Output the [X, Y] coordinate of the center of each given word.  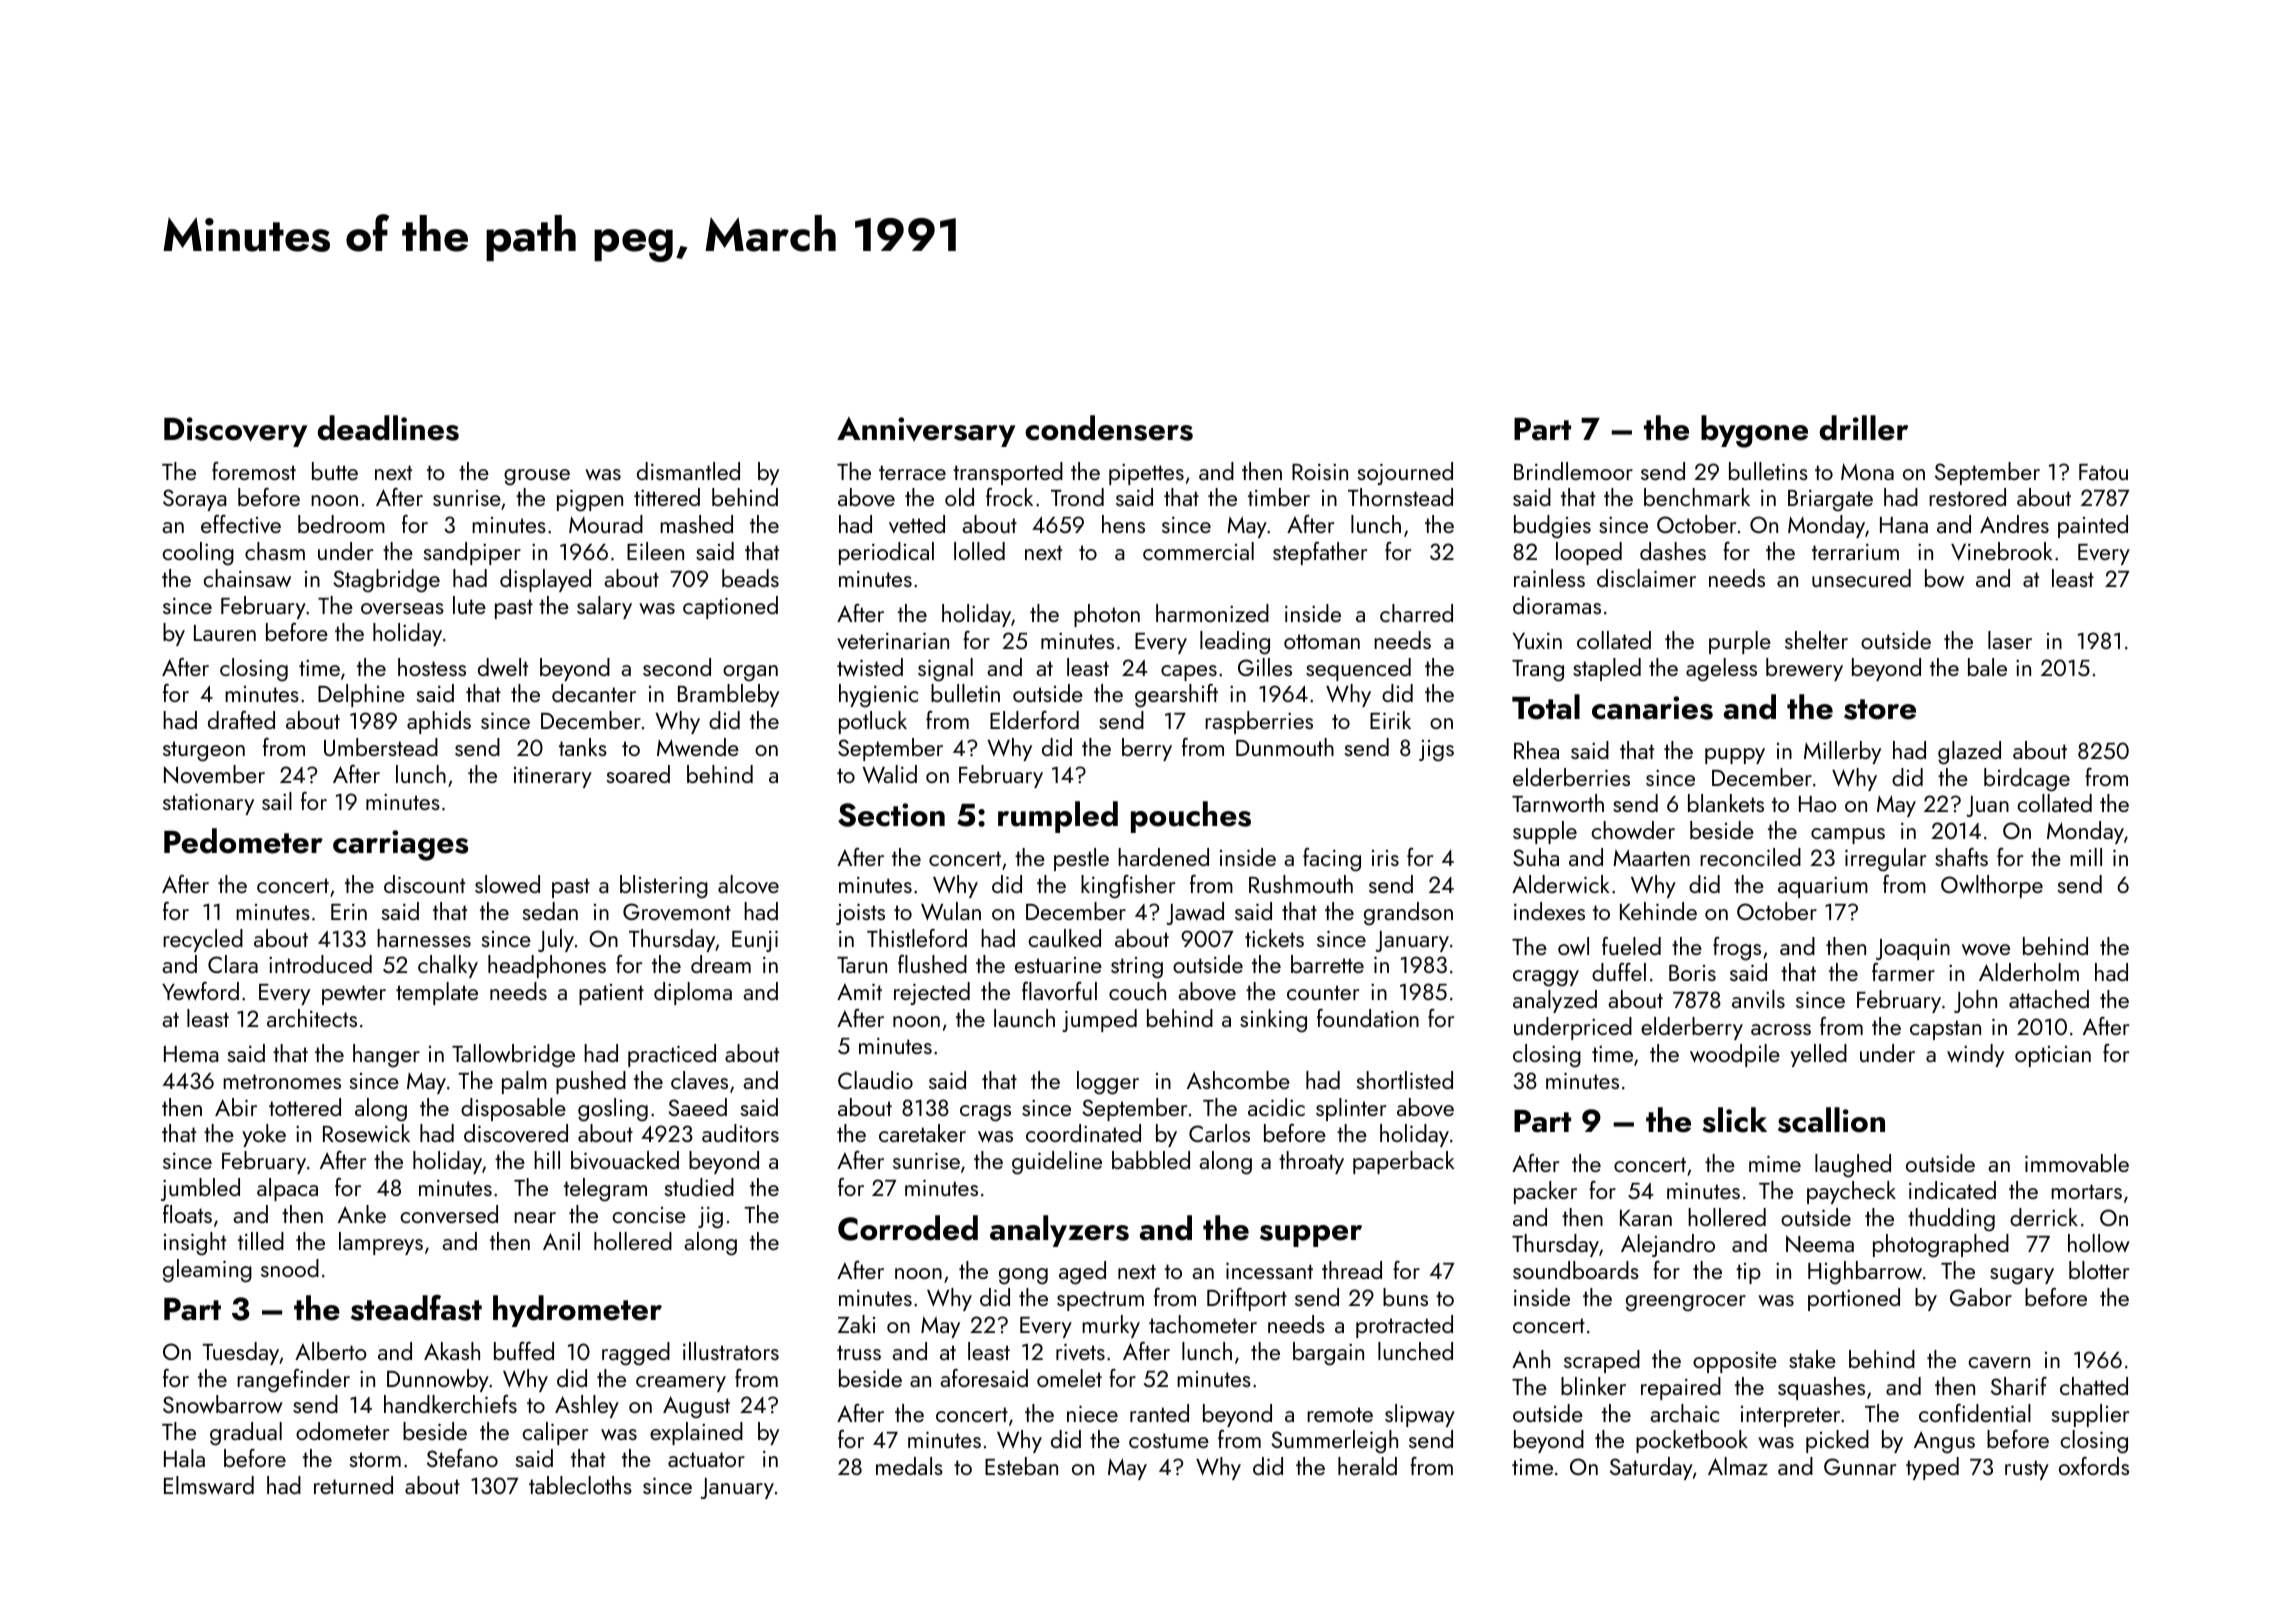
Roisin [1320, 472]
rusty [2027, 1470]
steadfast [416, 1308]
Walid [889, 774]
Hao [1818, 804]
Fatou [2103, 472]
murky [1111, 1326]
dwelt [503, 667]
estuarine [1058, 965]
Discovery [235, 432]
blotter [2099, 1270]
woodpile [1735, 1055]
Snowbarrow [223, 1404]
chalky [448, 966]
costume [1169, 1440]
